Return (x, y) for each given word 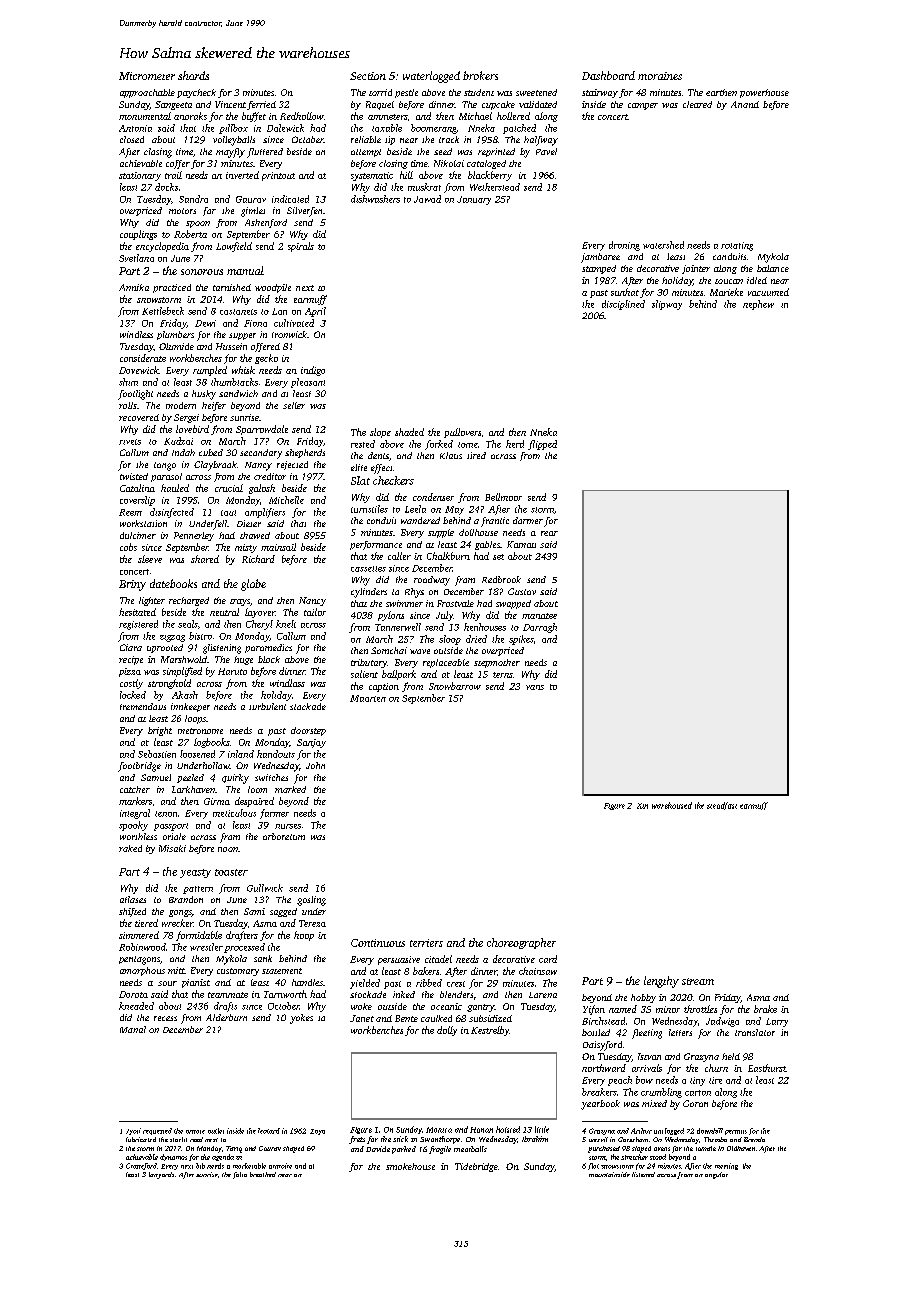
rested (363, 444)
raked (130, 848)
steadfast (722, 806)
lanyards (161, 1175)
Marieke (726, 292)
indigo (313, 371)
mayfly (230, 153)
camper (643, 106)
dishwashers (375, 199)
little (542, 1129)
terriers (426, 943)
